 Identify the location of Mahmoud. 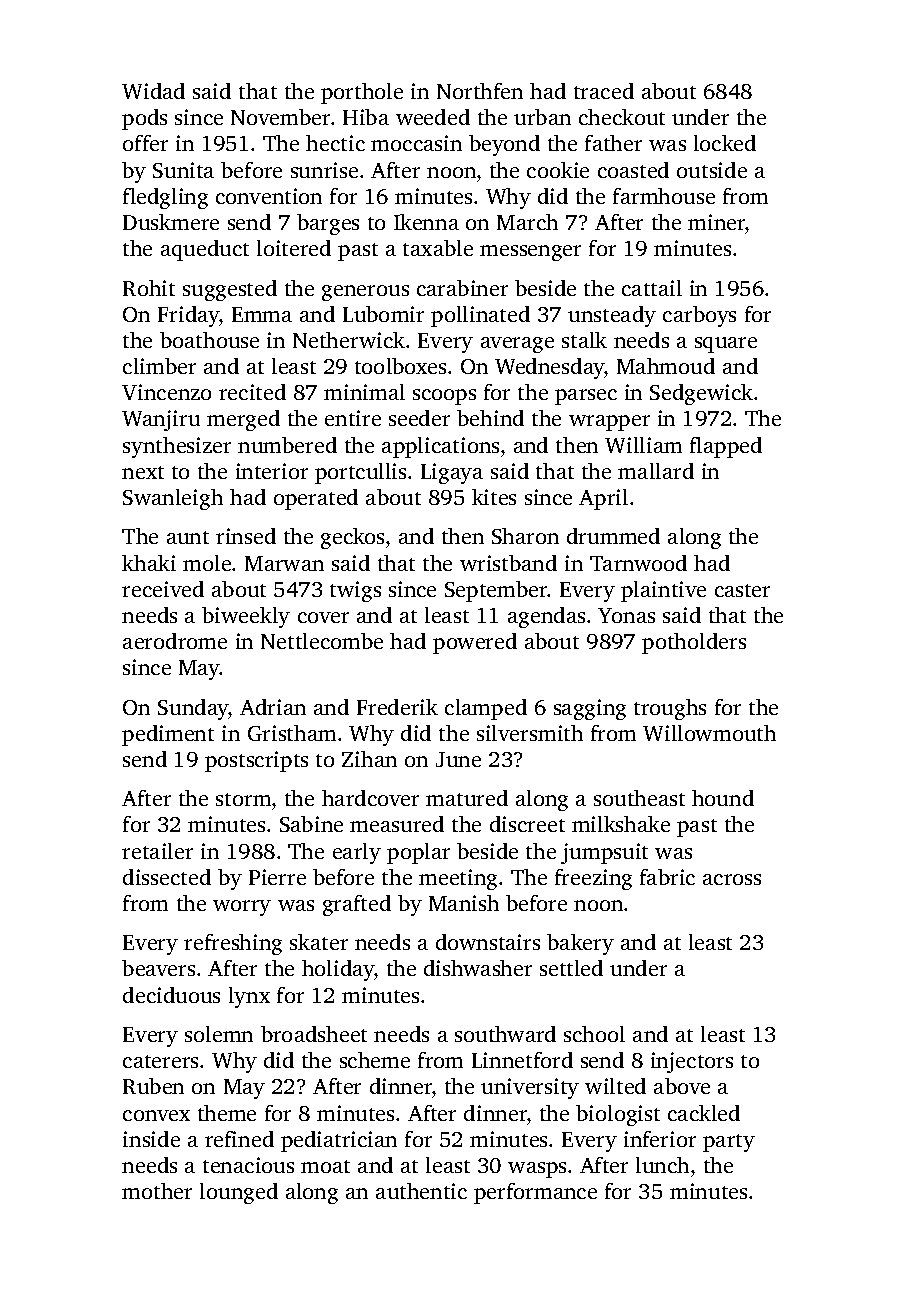
(666, 366).
